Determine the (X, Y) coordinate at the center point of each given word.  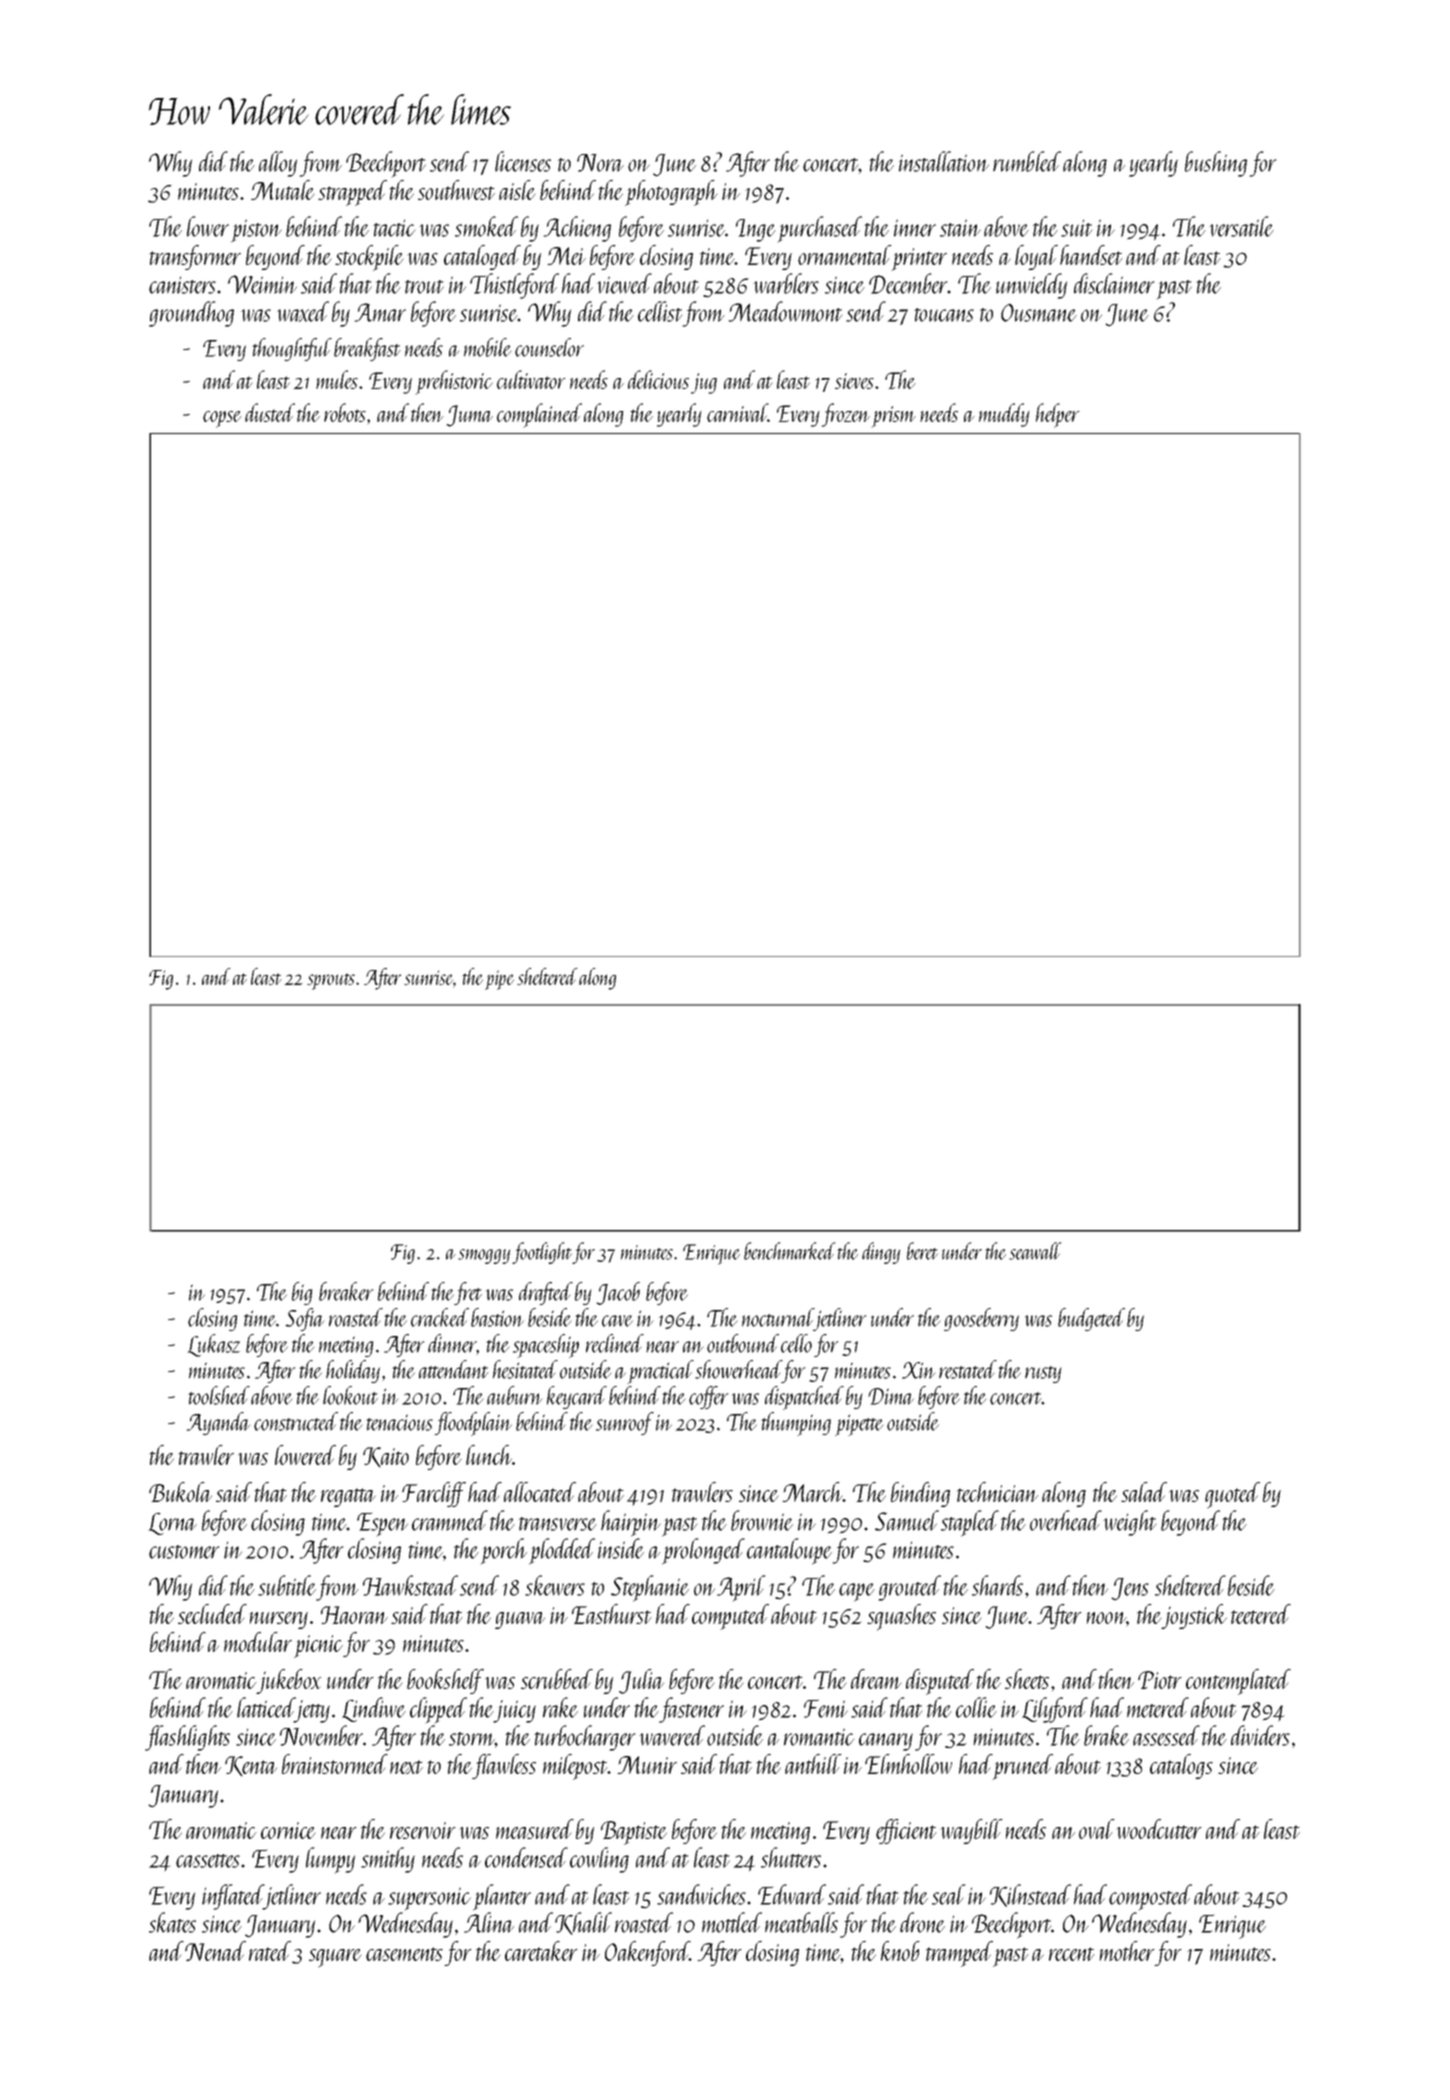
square (335, 1958)
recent (1072, 1954)
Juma (469, 416)
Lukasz (214, 1345)
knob (900, 1951)
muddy (1004, 415)
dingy (881, 1253)
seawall (1035, 1251)
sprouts (331, 981)
